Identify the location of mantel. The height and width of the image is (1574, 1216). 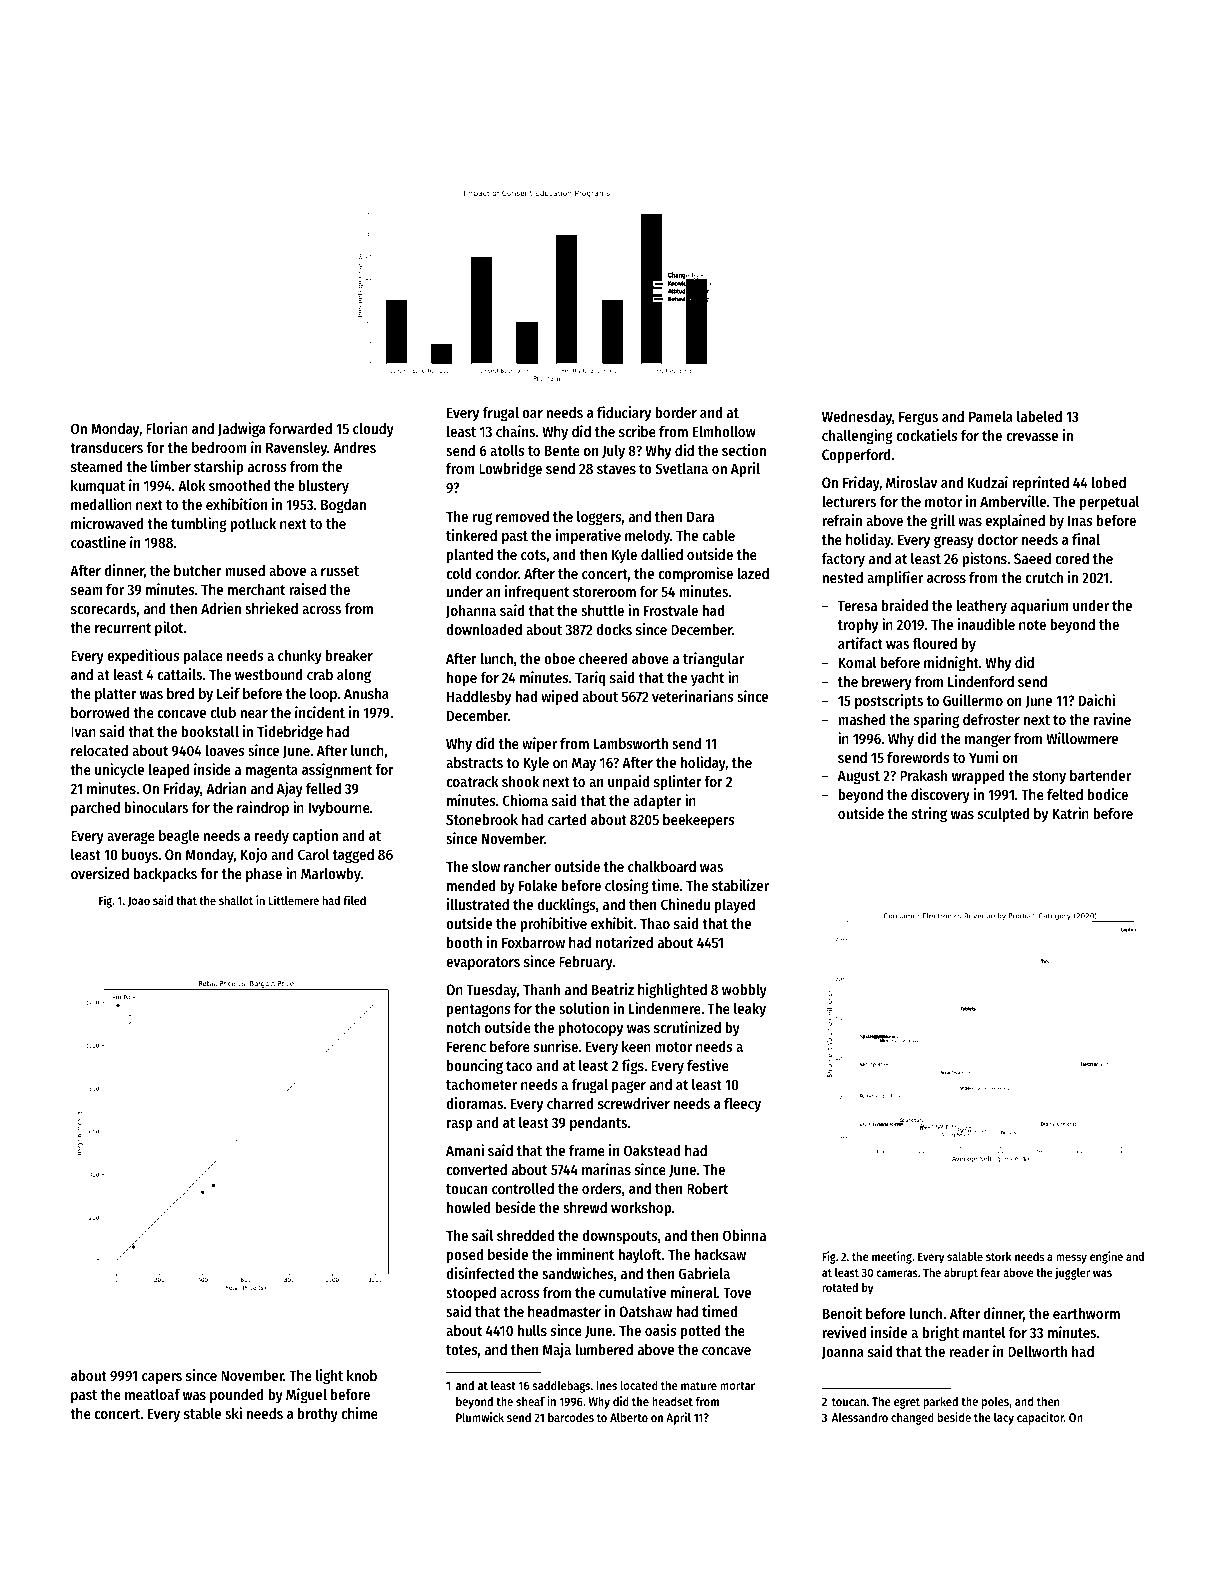
(984, 1332).
